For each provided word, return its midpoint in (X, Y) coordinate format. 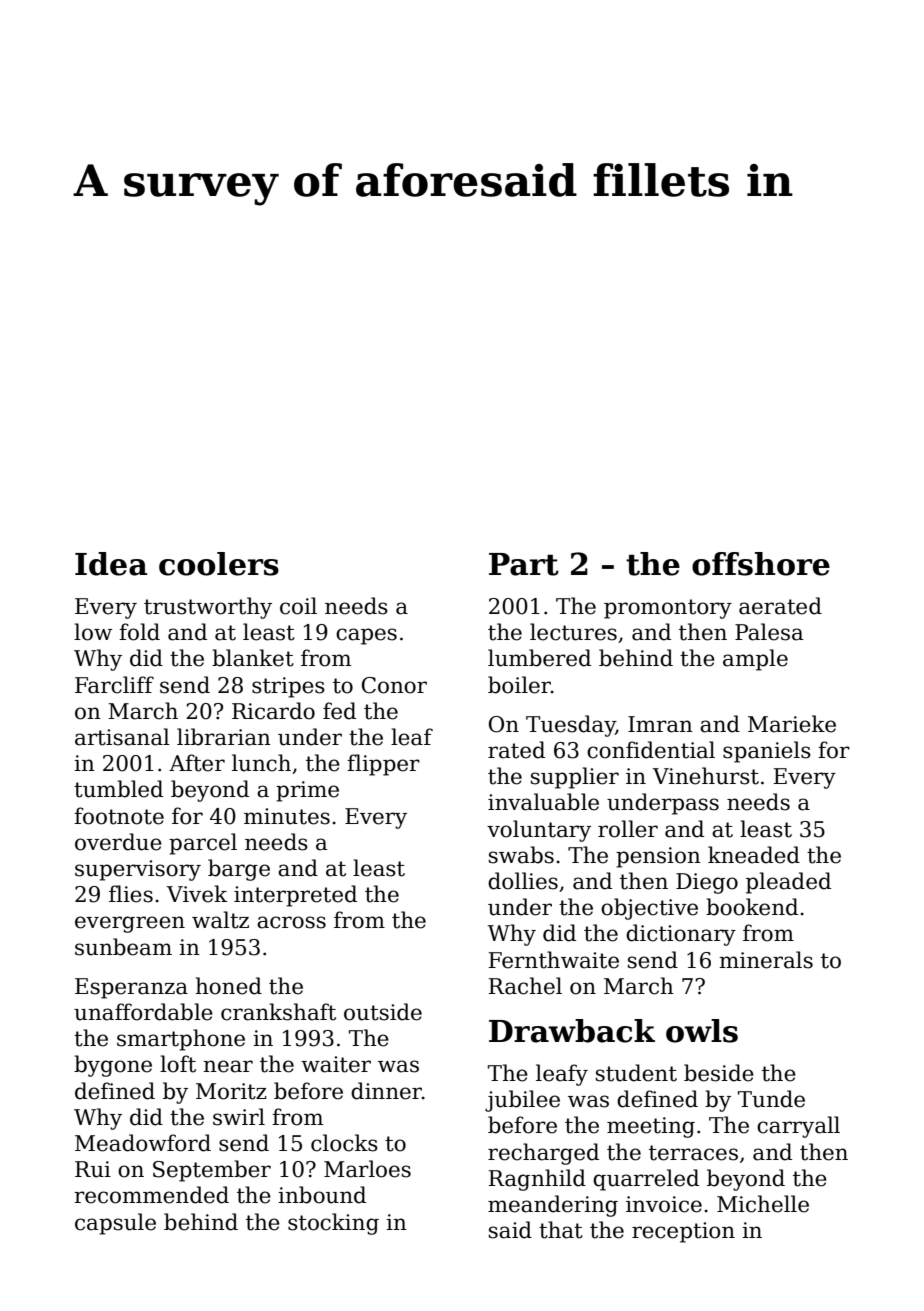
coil (298, 606)
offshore (761, 564)
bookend (752, 907)
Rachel (525, 986)
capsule (115, 1224)
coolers (219, 564)
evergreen (130, 924)
